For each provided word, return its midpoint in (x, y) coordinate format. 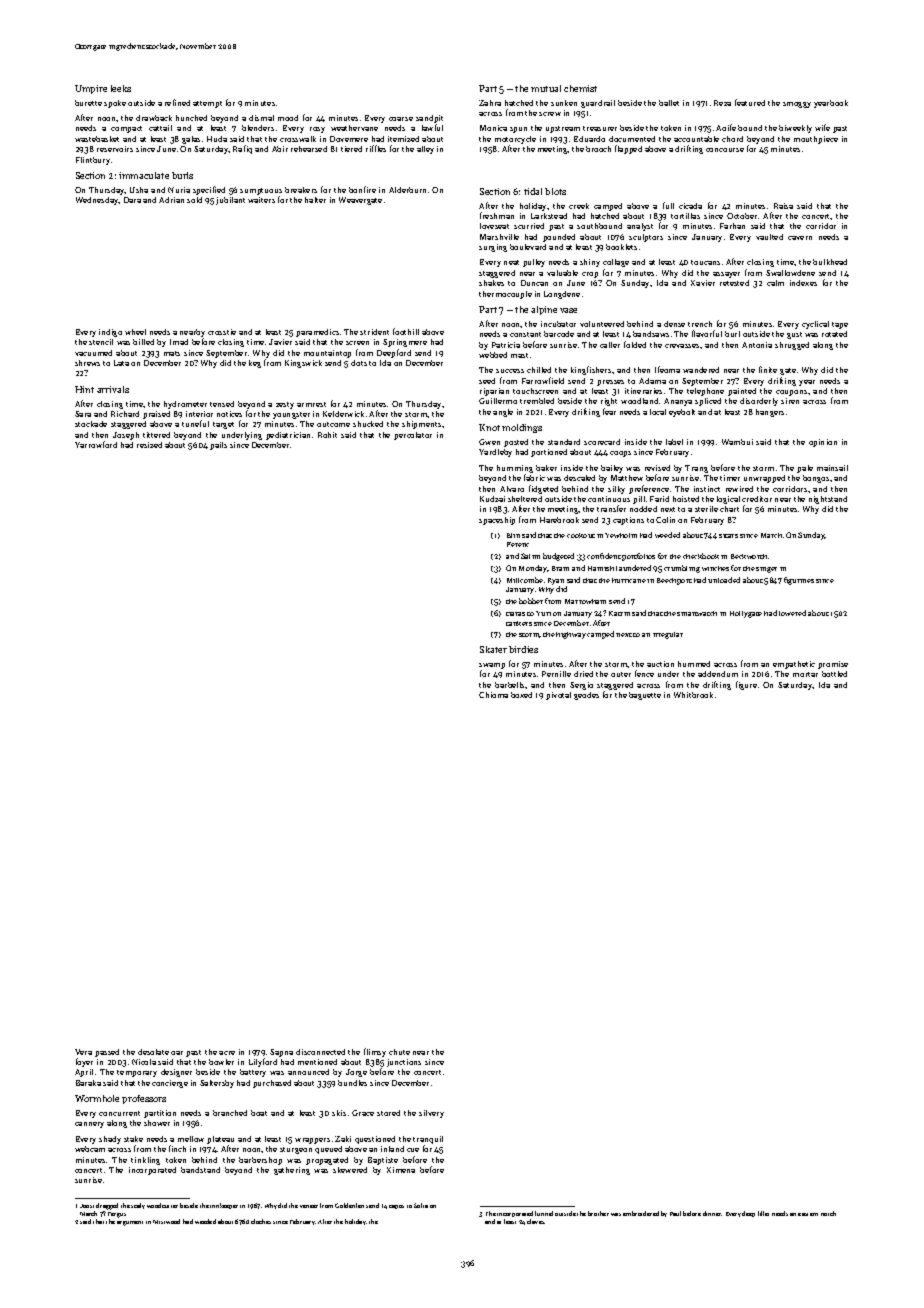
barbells (510, 685)
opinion (823, 443)
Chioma (493, 695)
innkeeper (224, 1206)
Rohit (327, 435)
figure (746, 685)
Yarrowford (96, 444)
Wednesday (97, 201)
